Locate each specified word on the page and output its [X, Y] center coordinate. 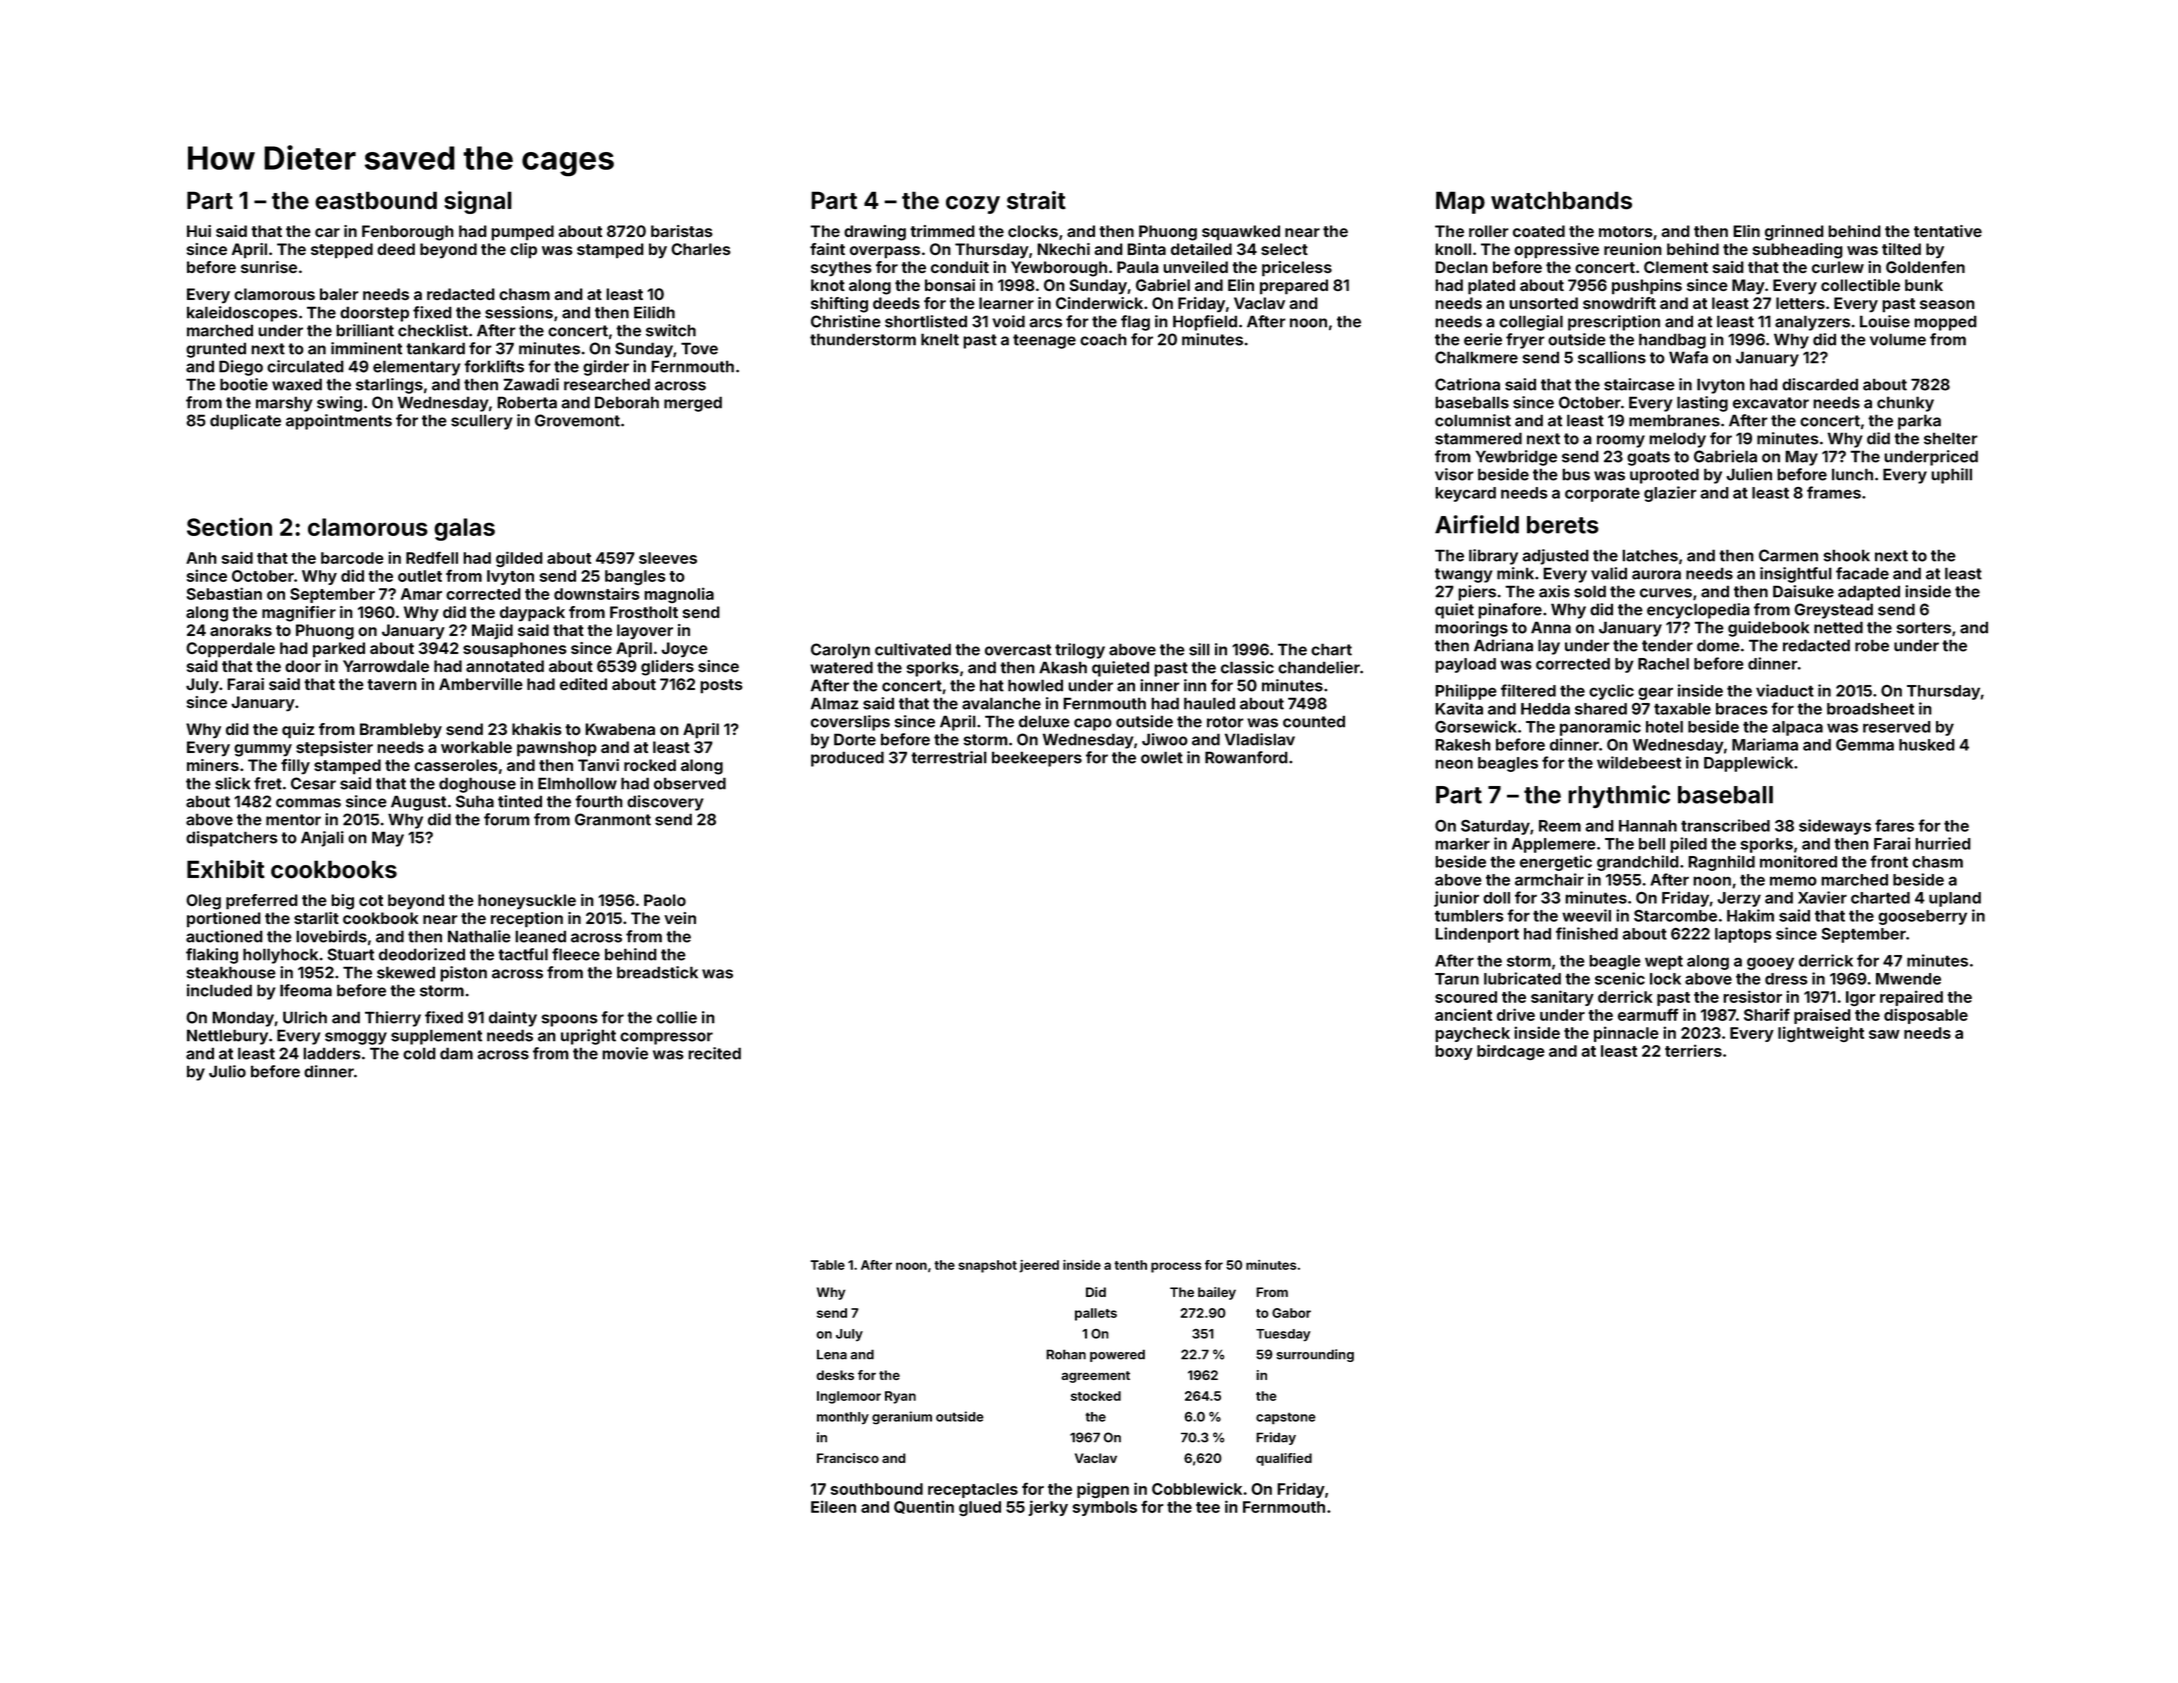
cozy [973, 205]
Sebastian [224, 593]
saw [1884, 1034]
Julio [227, 1071]
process [1176, 1267]
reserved [1897, 727]
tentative [1948, 231]
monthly [843, 1418]
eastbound [376, 200]
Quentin [924, 1507]
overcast [1018, 650]
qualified [1284, 1459]
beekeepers [1037, 759]
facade [1862, 573]
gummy [263, 750]
